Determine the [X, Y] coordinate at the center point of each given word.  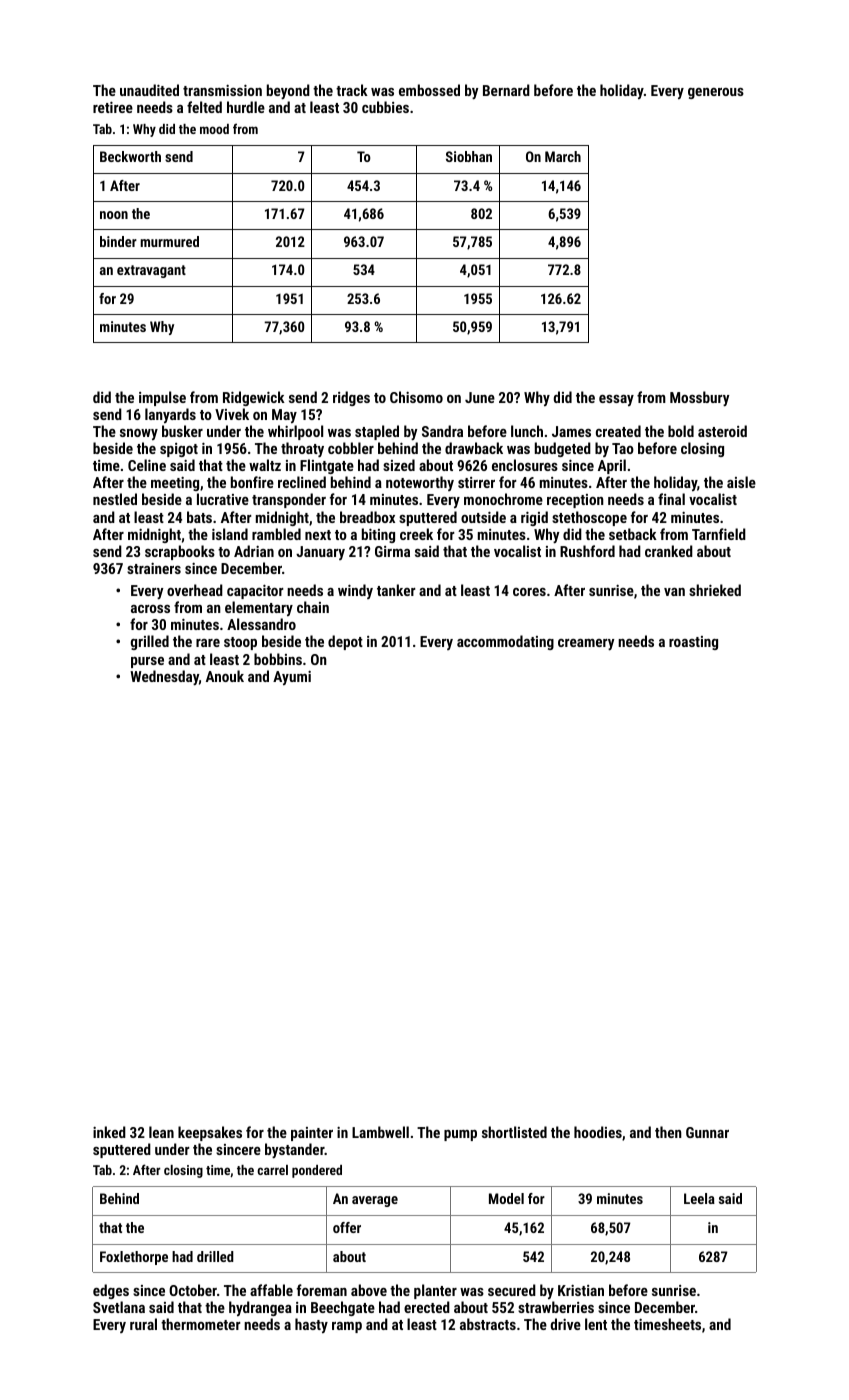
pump [460, 1135]
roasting [693, 643]
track [352, 90]
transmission [222, 90]
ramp [347, 1327]
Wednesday [164, 677]
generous [716, 93]
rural [143, 1324]
